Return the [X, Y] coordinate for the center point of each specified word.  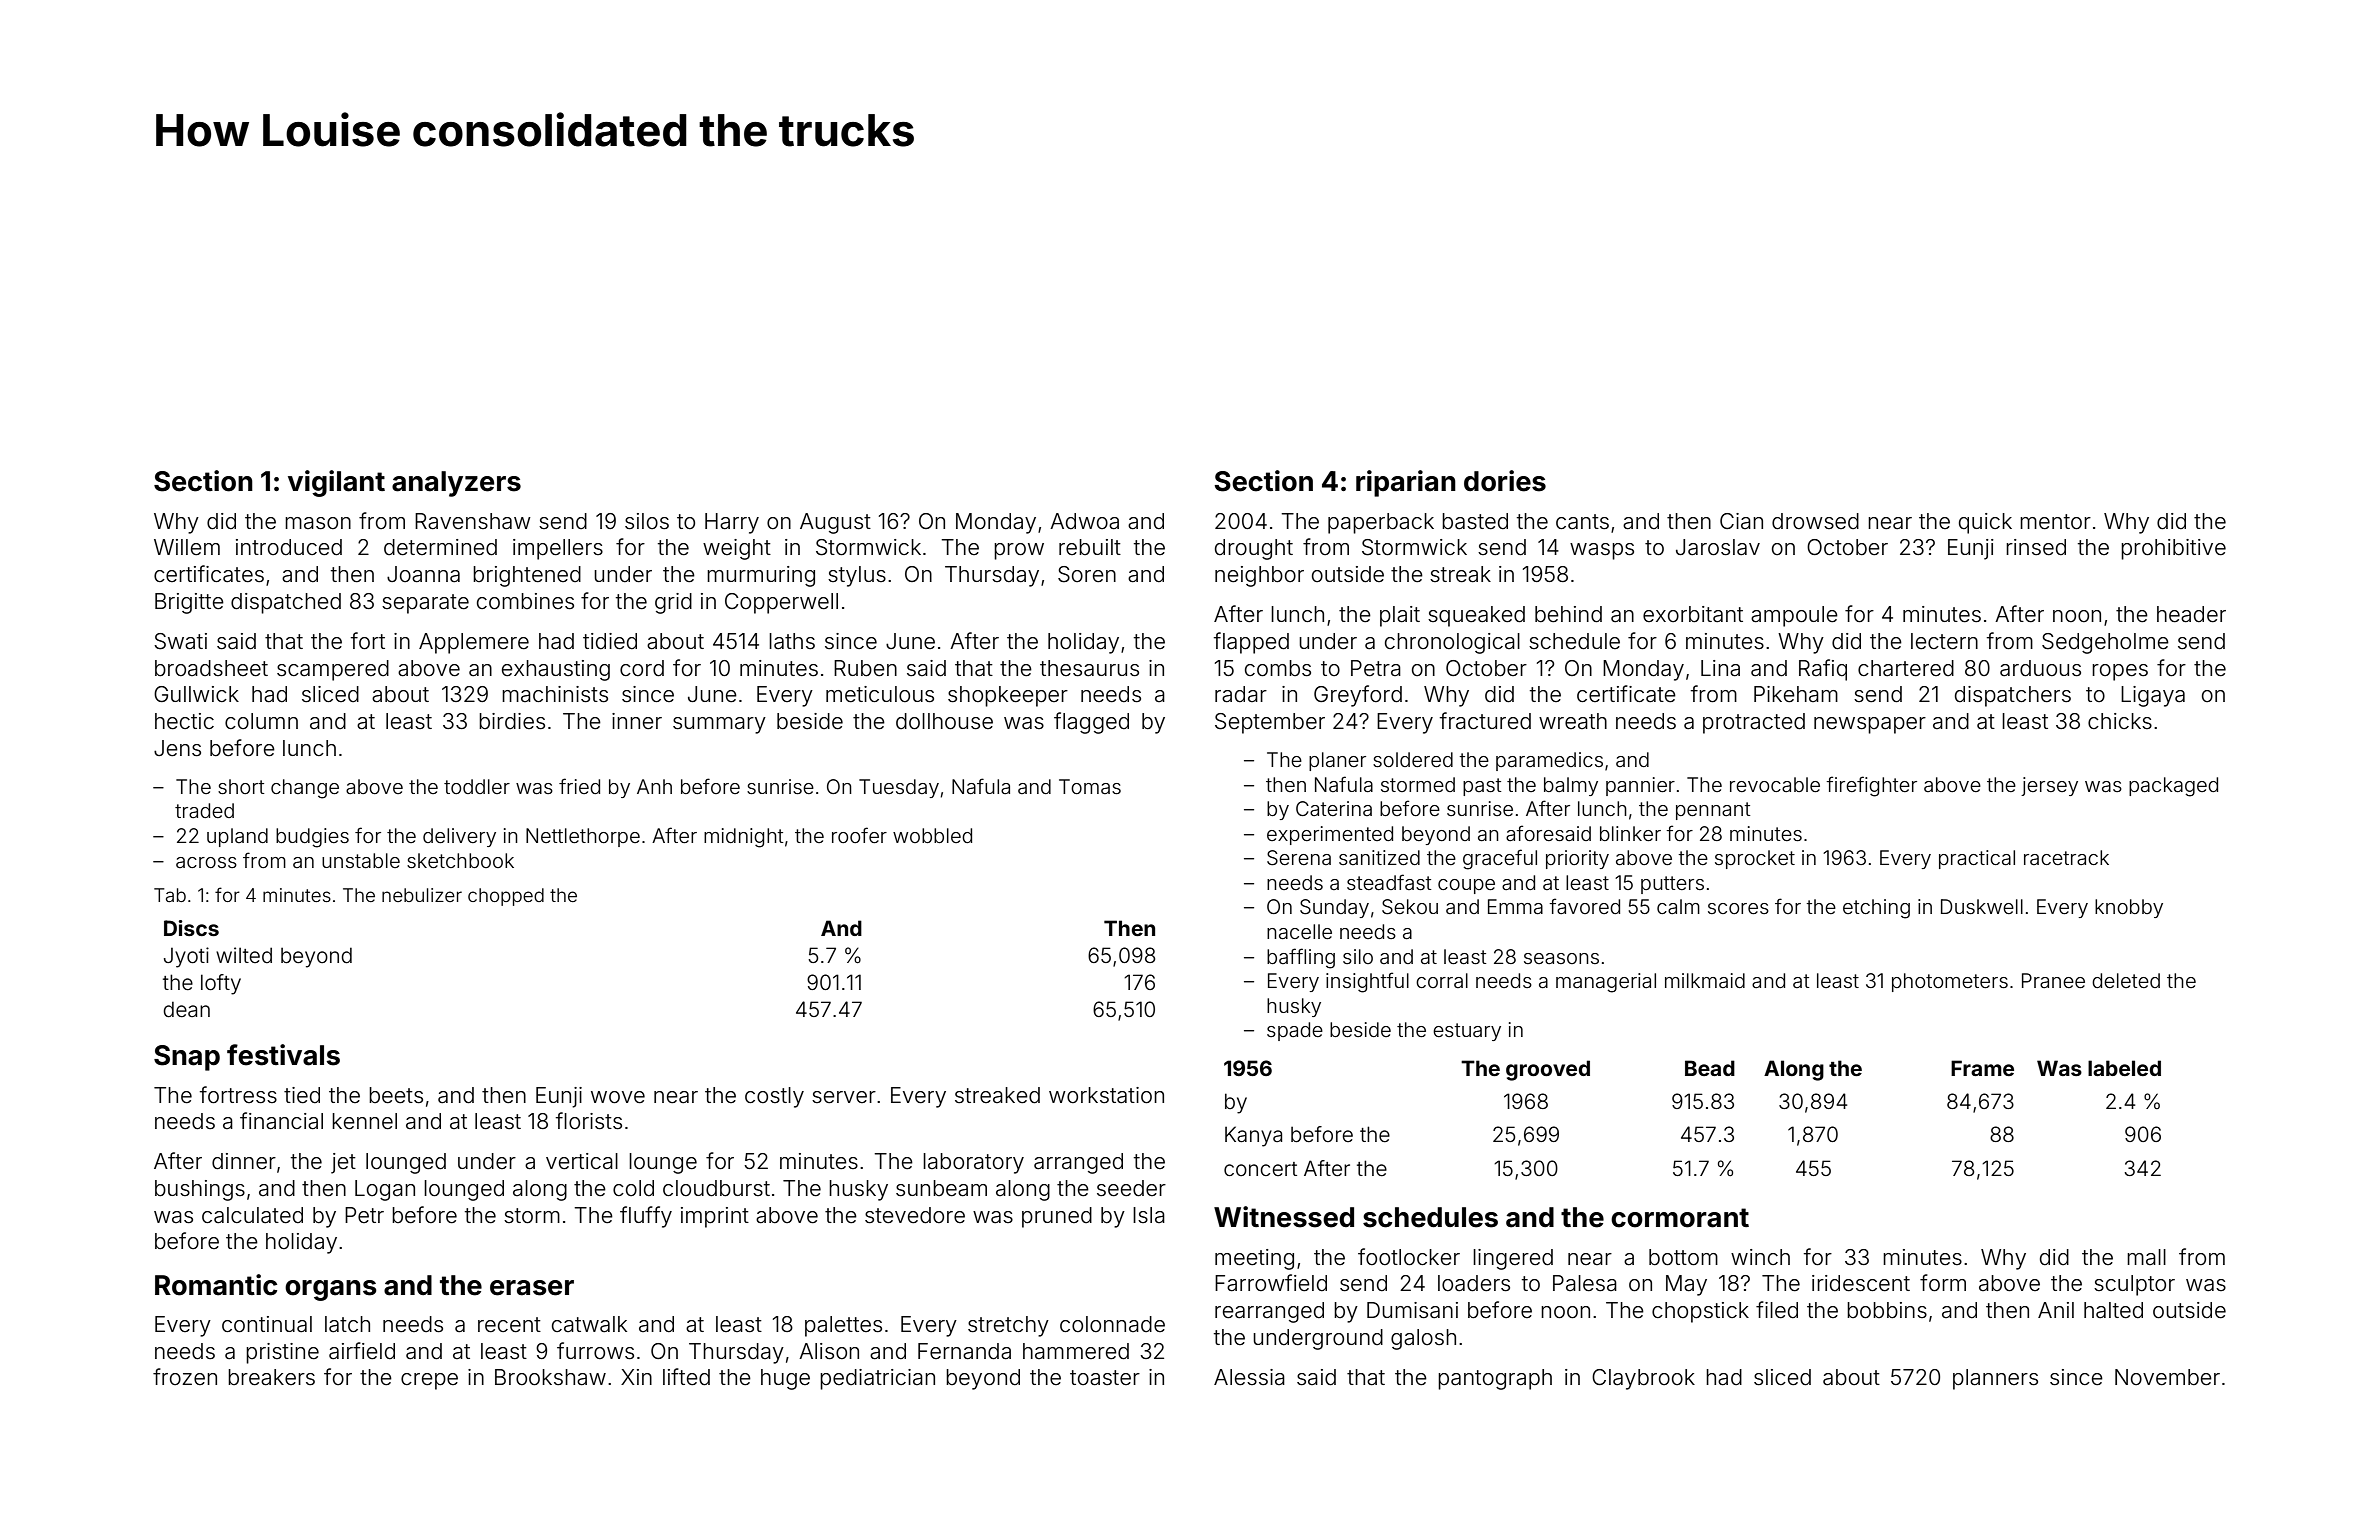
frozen [185, 1376]
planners [1995, 1379]
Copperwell [781, 603]
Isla [1149, 1215]
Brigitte [189, 603]
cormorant [1680, 1218]
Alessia [1249, 1377]
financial [281, 1121]
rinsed [2036, 547]
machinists [555, 694]
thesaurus [1089, 668]
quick [1985, 523]
